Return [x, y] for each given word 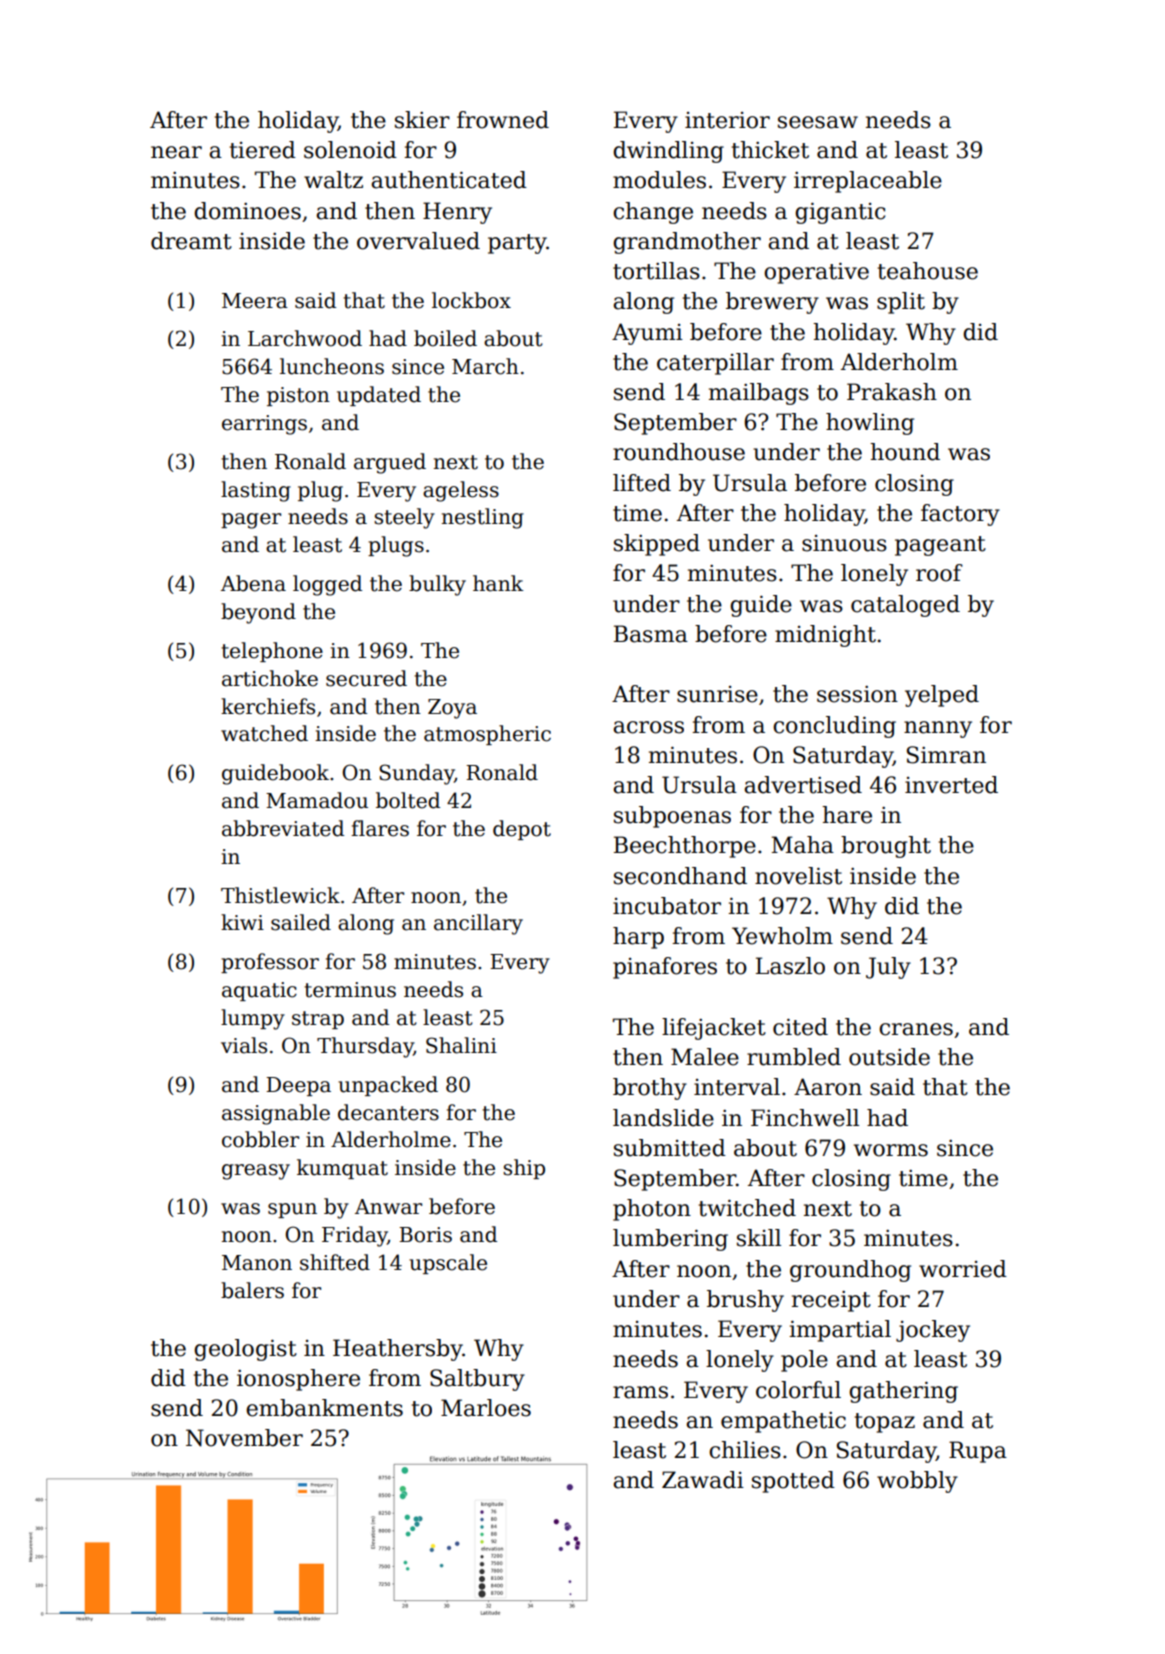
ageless [461, 491]
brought [886, 847]
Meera [255, 301]
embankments [324, 1408]
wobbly [917, 1482]
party [517, 244]
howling [870, 424]
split [901, 303]
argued [390, 463]
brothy [650, 1089]
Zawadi [703, 1480]
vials [244, 1045]
